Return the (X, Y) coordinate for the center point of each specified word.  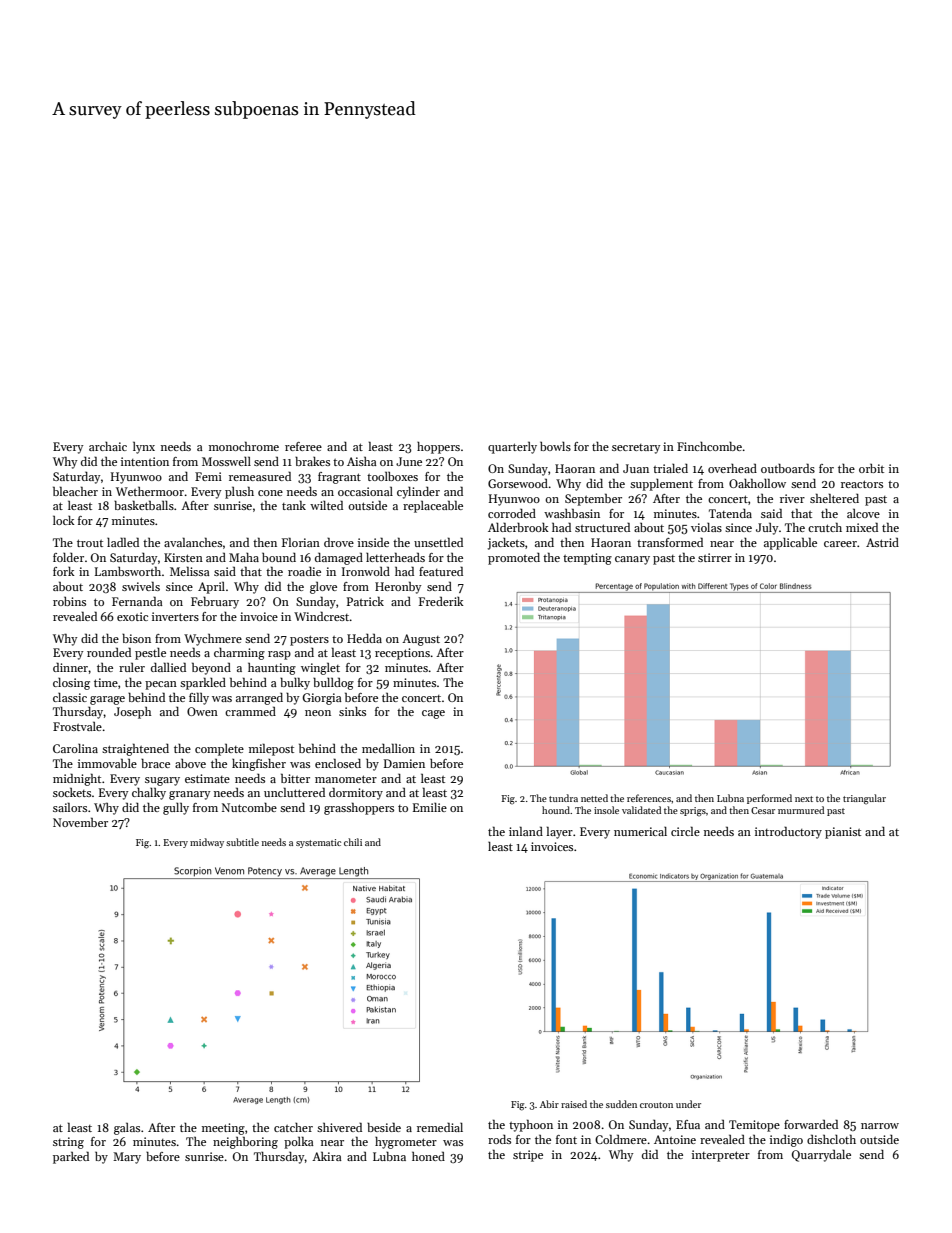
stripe (528, 1156)
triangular (864, 799)
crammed (250, 711)
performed (769, 799)
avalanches (193, 542)
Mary (127, 1158)
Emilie (430, 807)
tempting (587, 559)
